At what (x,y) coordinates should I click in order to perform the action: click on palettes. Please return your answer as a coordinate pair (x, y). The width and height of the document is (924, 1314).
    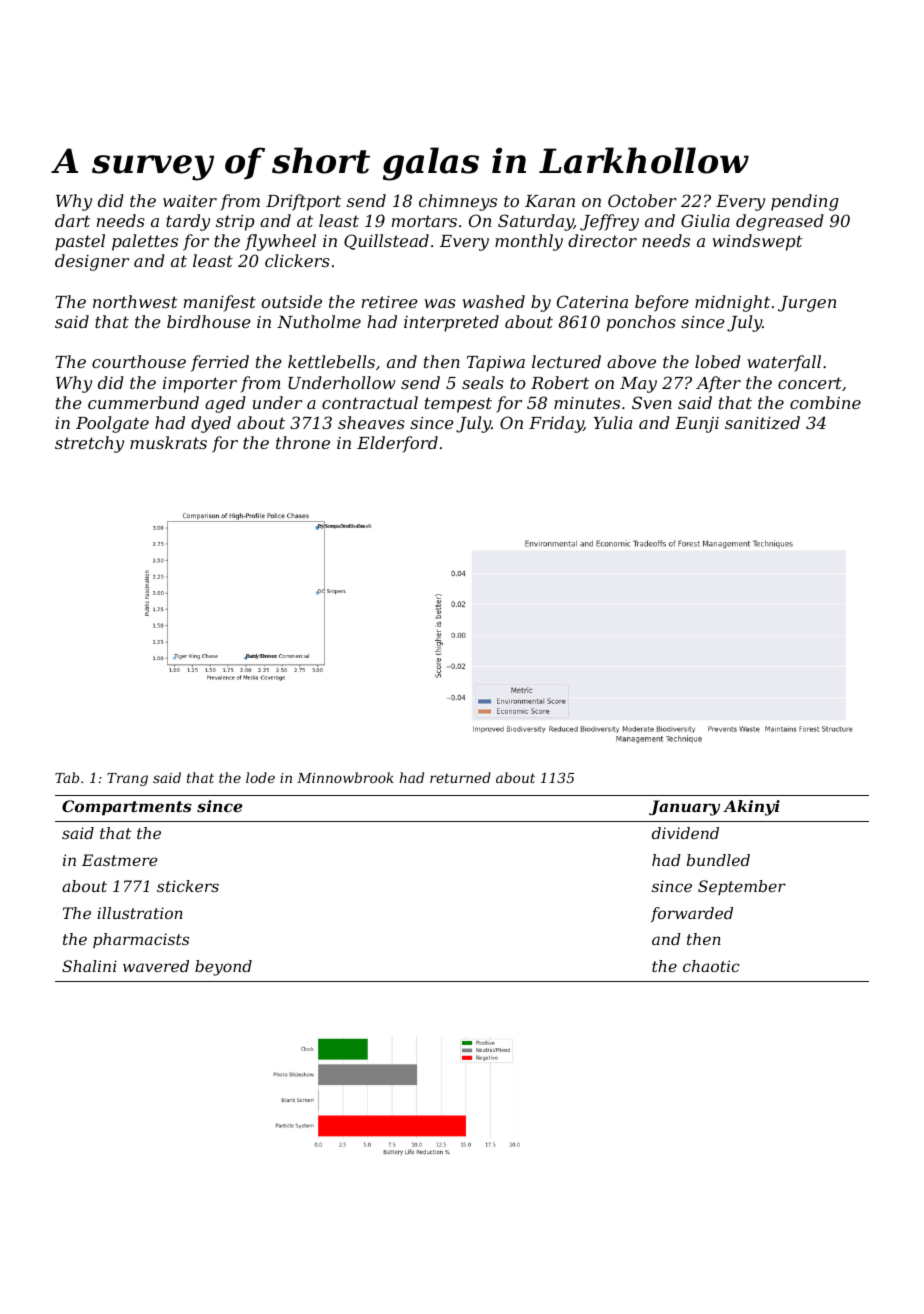
    Looking at the image, I should click on (145, 242).
